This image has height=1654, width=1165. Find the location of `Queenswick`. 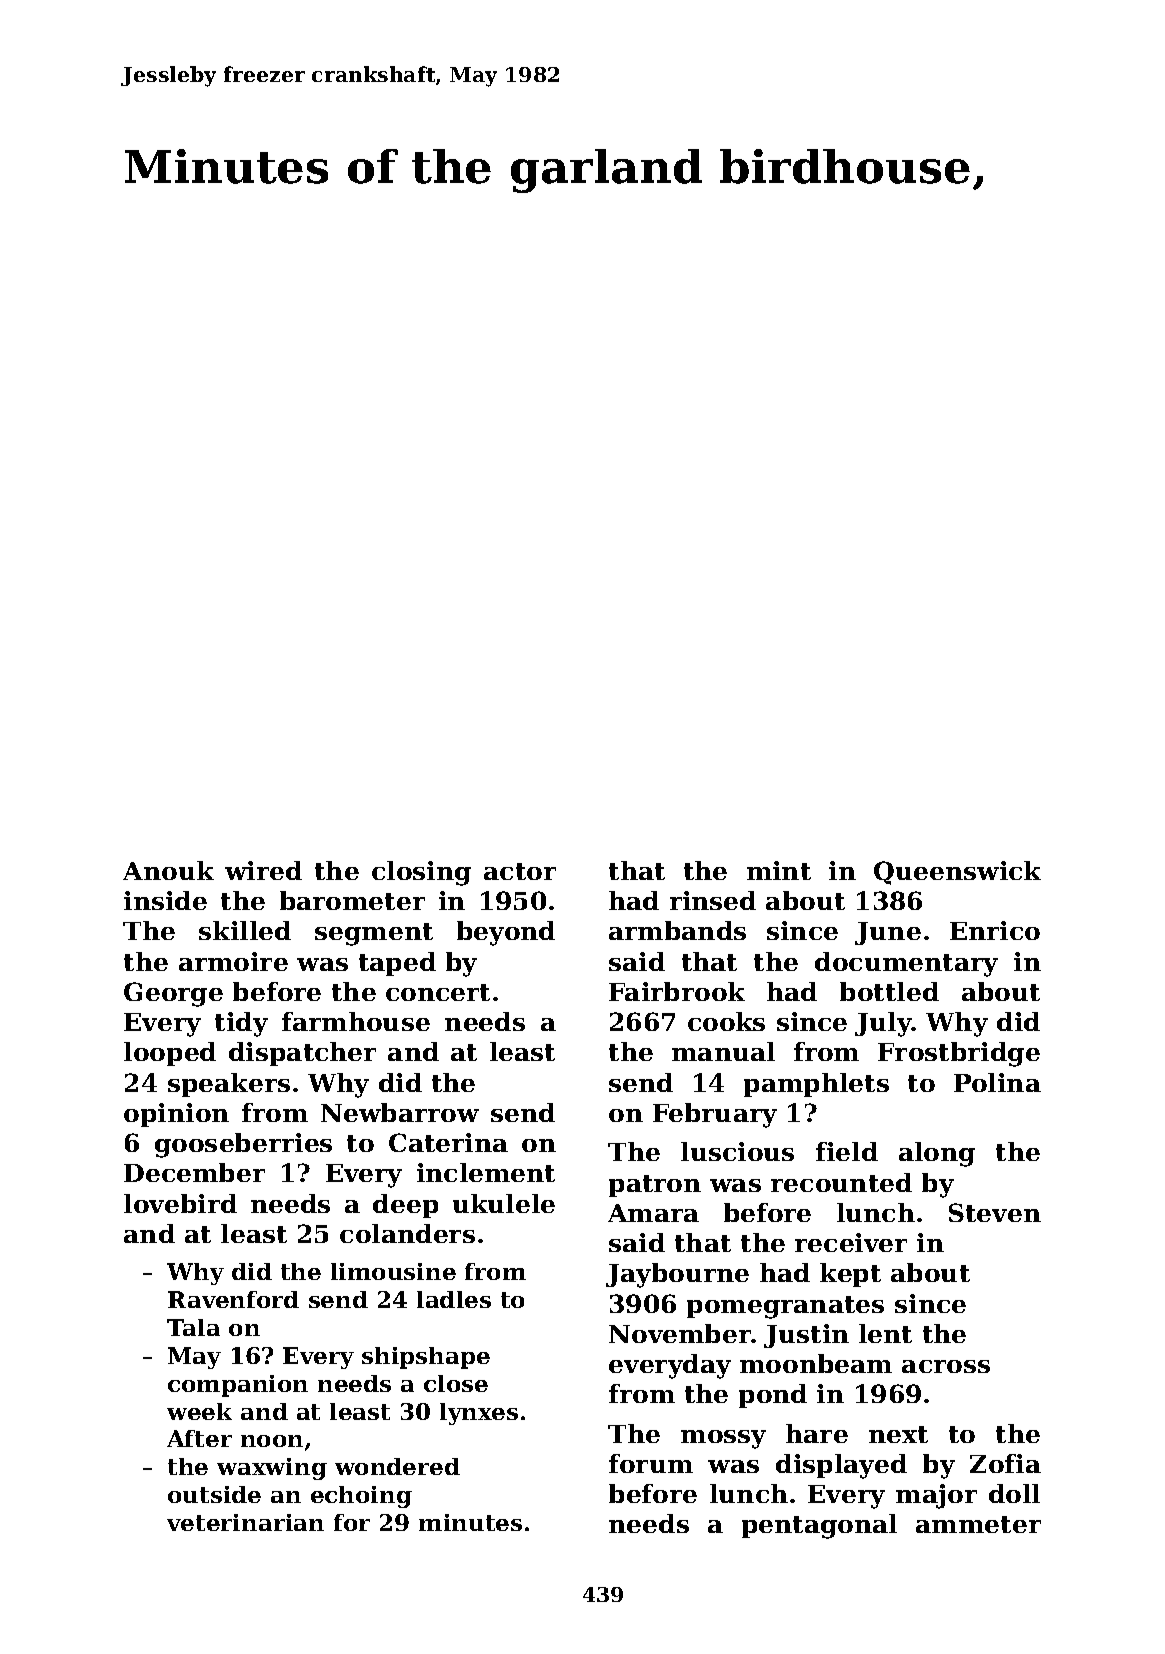

Queenswick is located at coordinates (957, 873).
